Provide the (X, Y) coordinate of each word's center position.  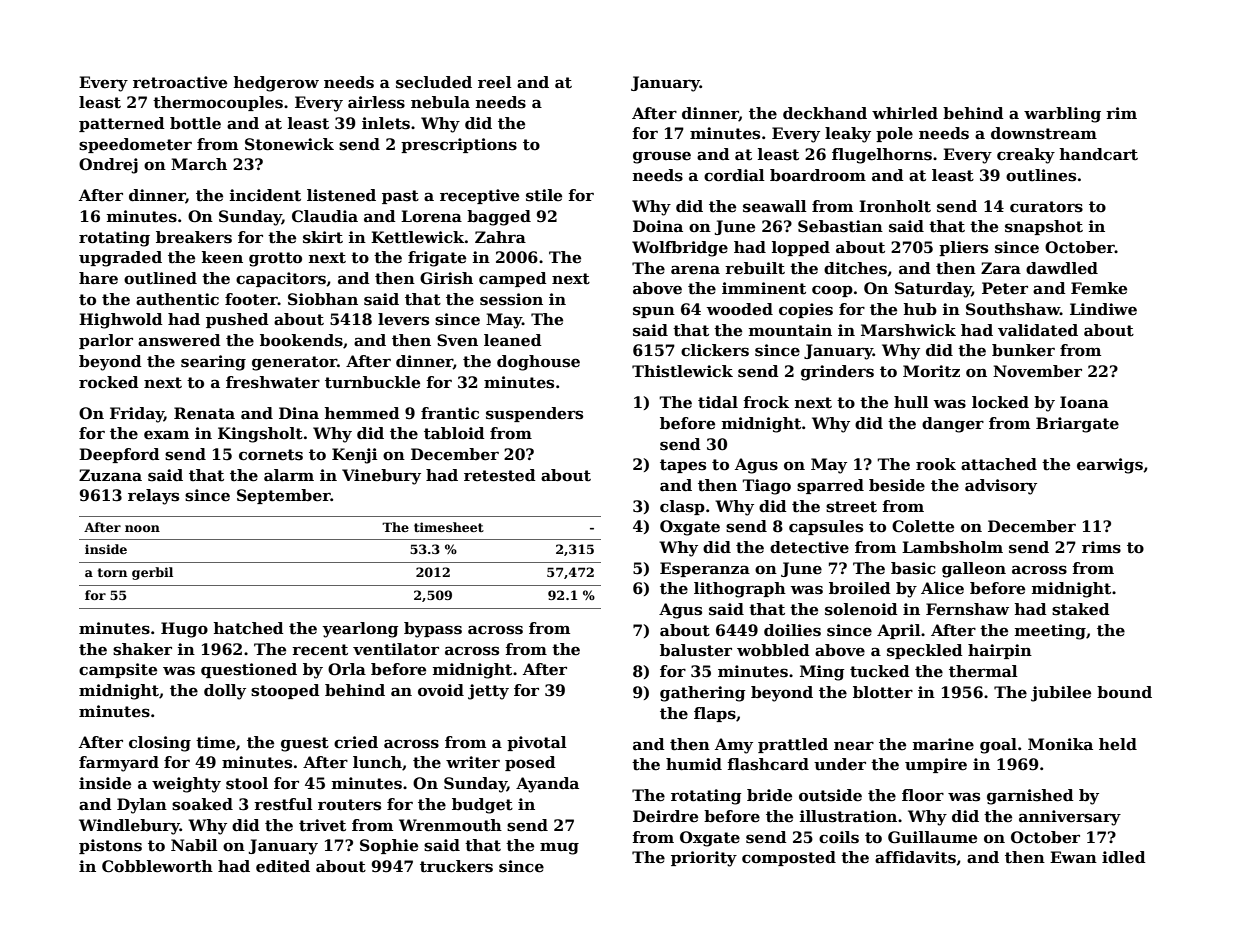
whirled (905, 113)
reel (495, 82)
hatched (249, 628)
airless (376, 102)
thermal (983, 671)
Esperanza (705, 569)
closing (160, 744)
